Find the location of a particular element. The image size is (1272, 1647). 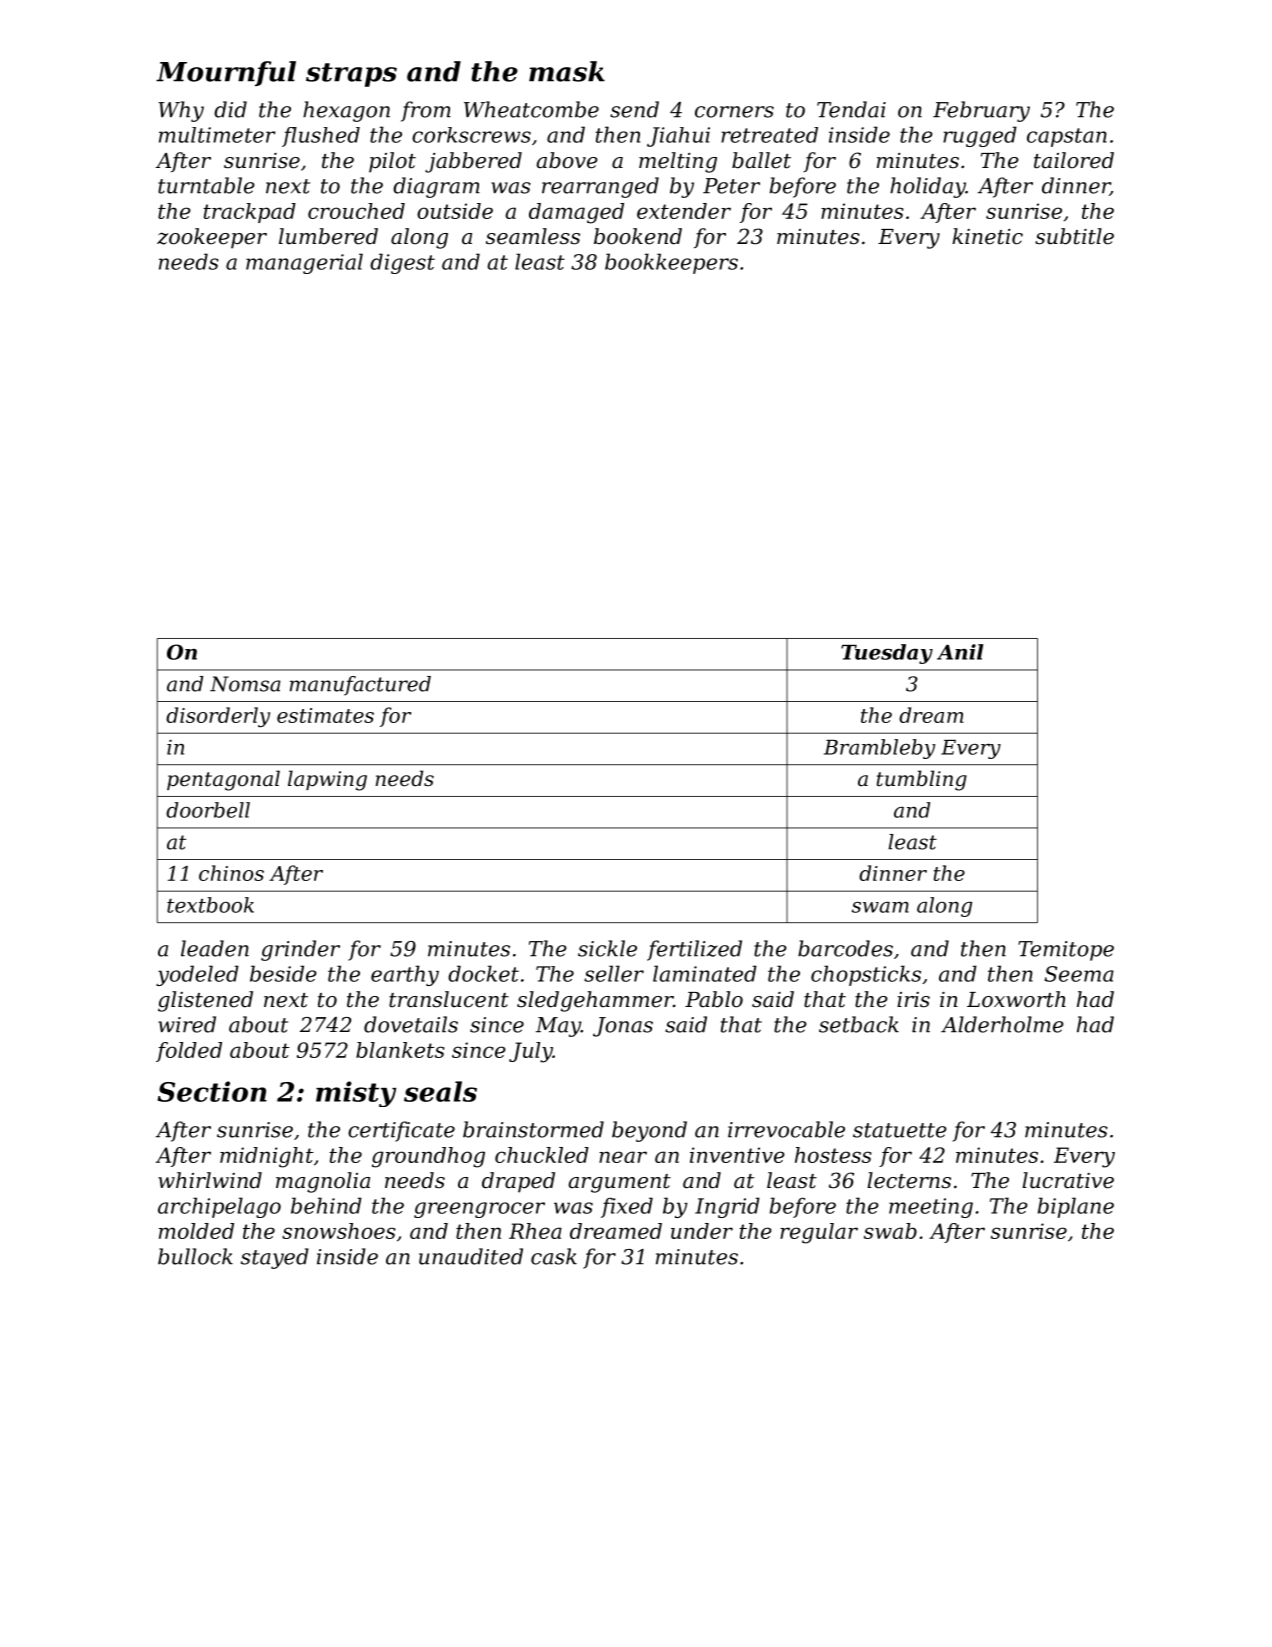

textbook is located at coordinates (210, 905).
